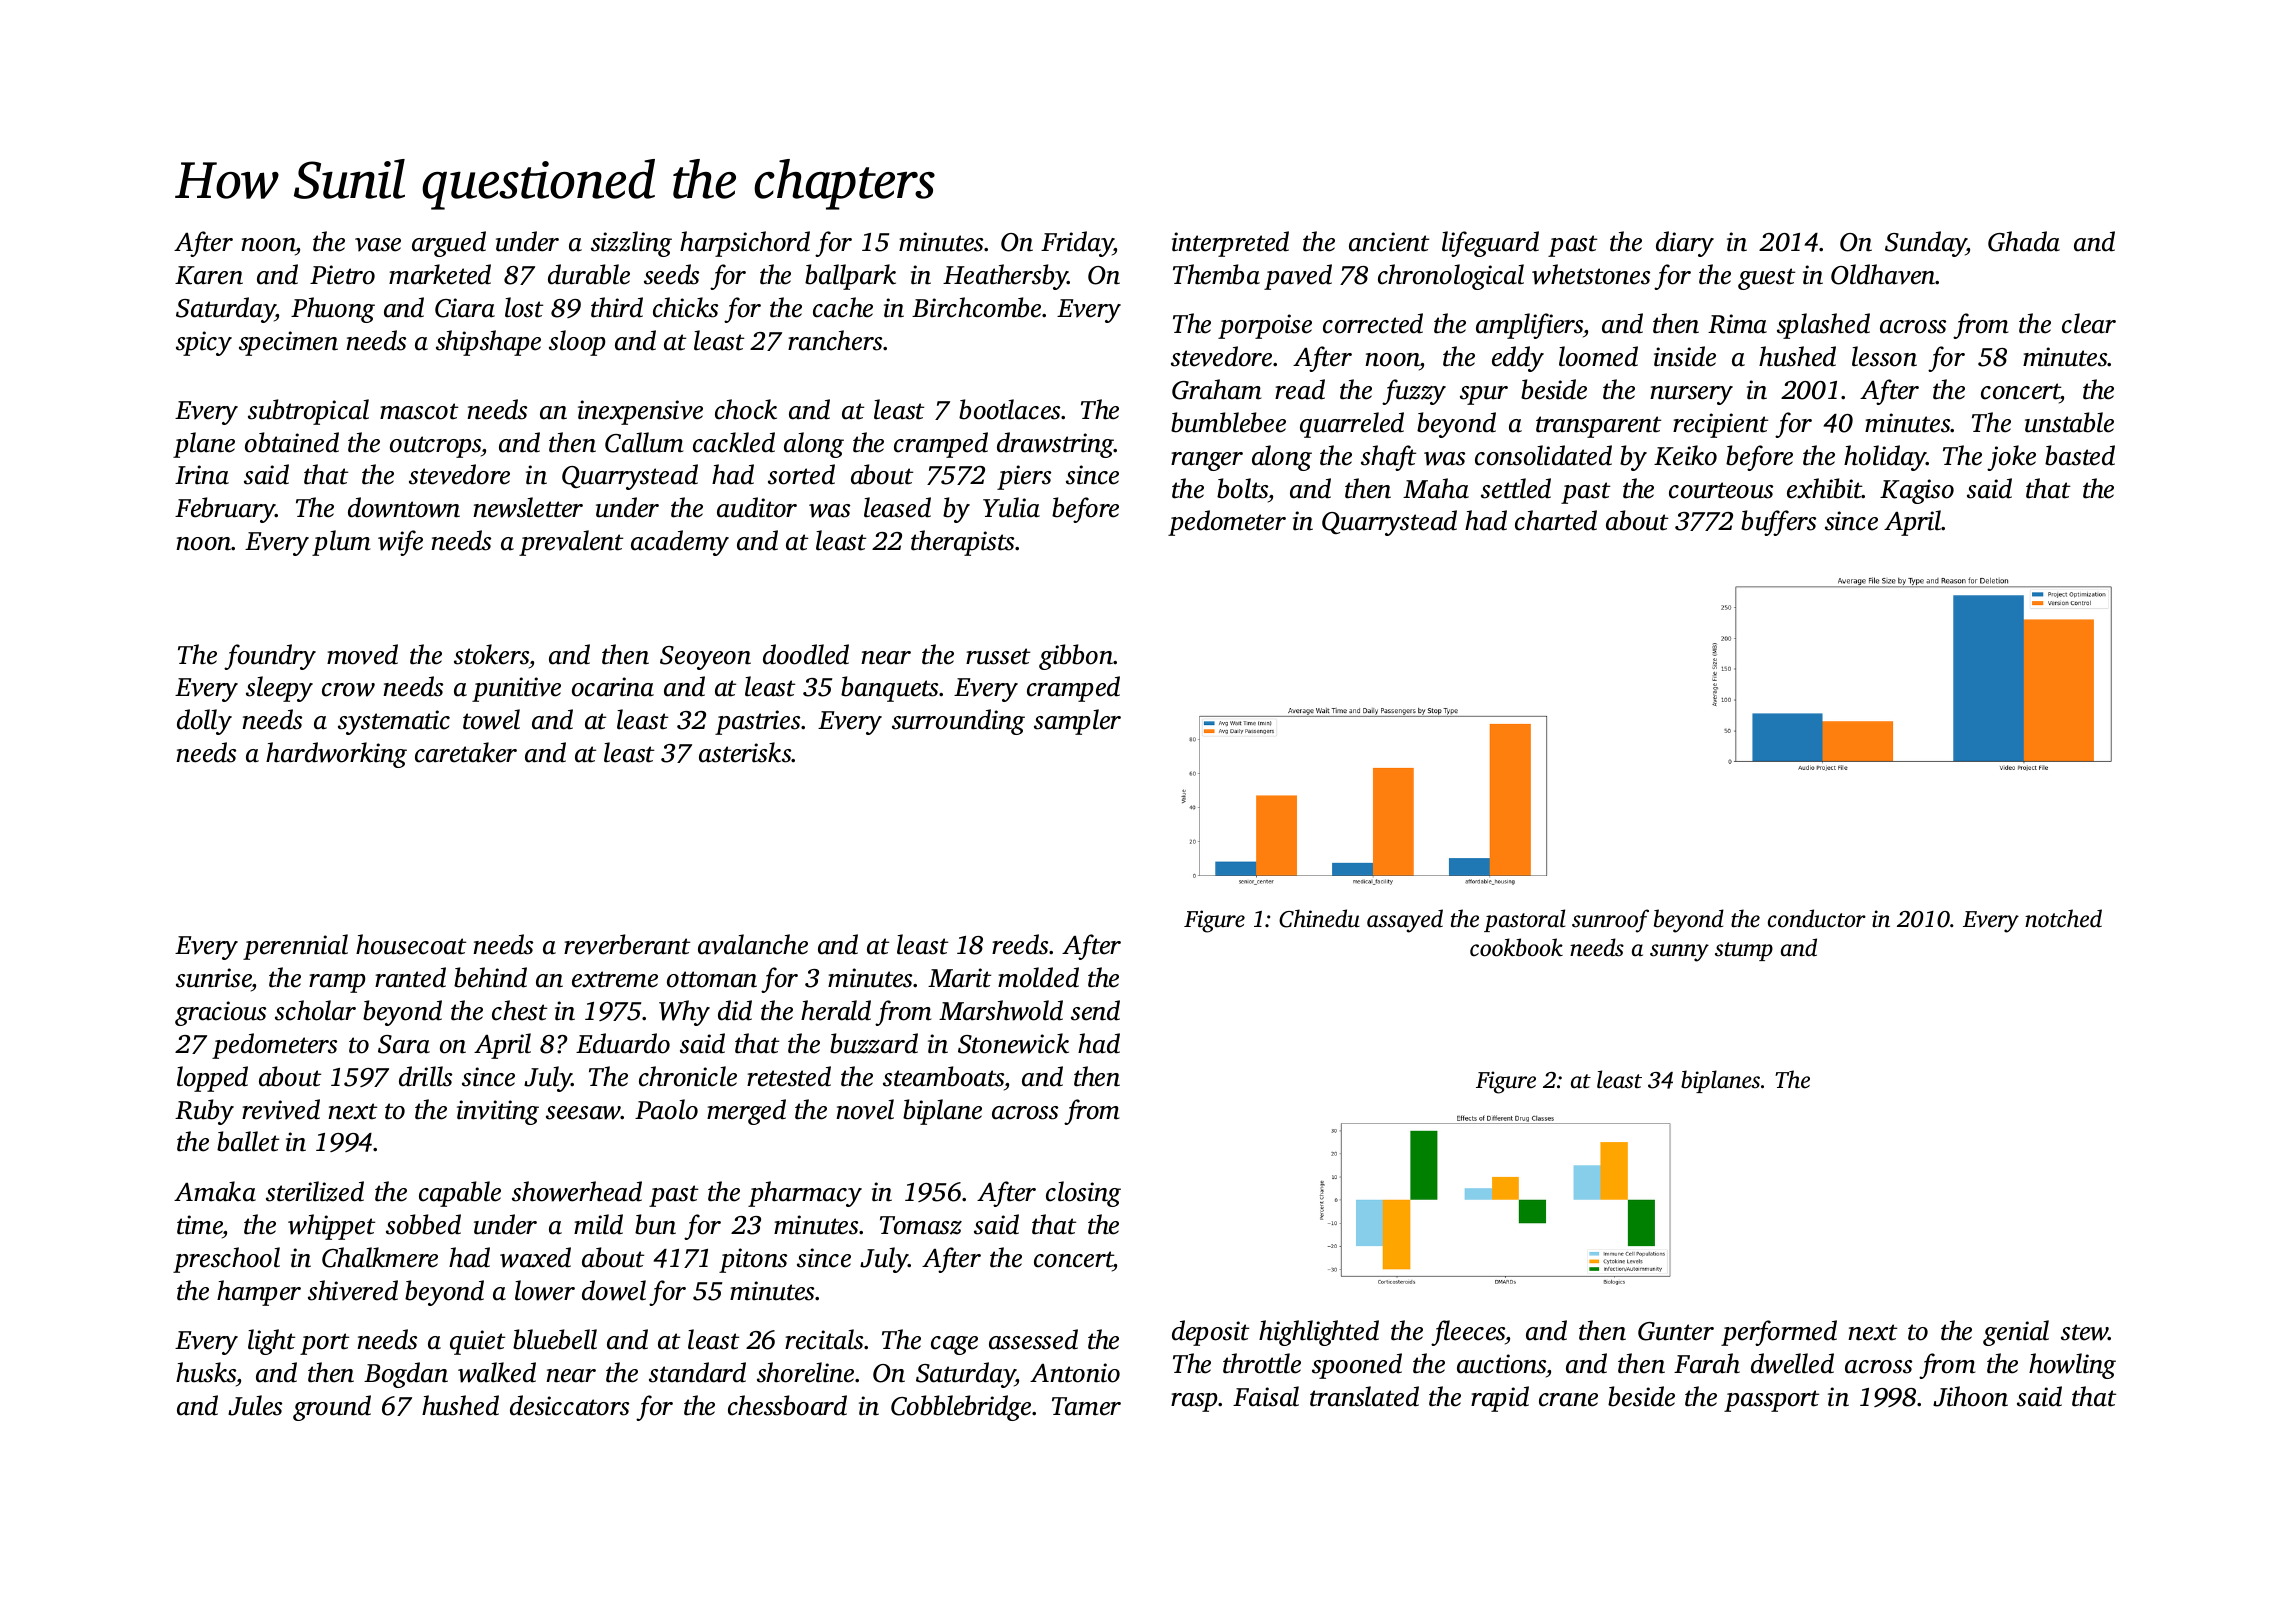  Describe the element at coordinates (745, 244) in the screenshot. I see `harpsichord` at that location.
